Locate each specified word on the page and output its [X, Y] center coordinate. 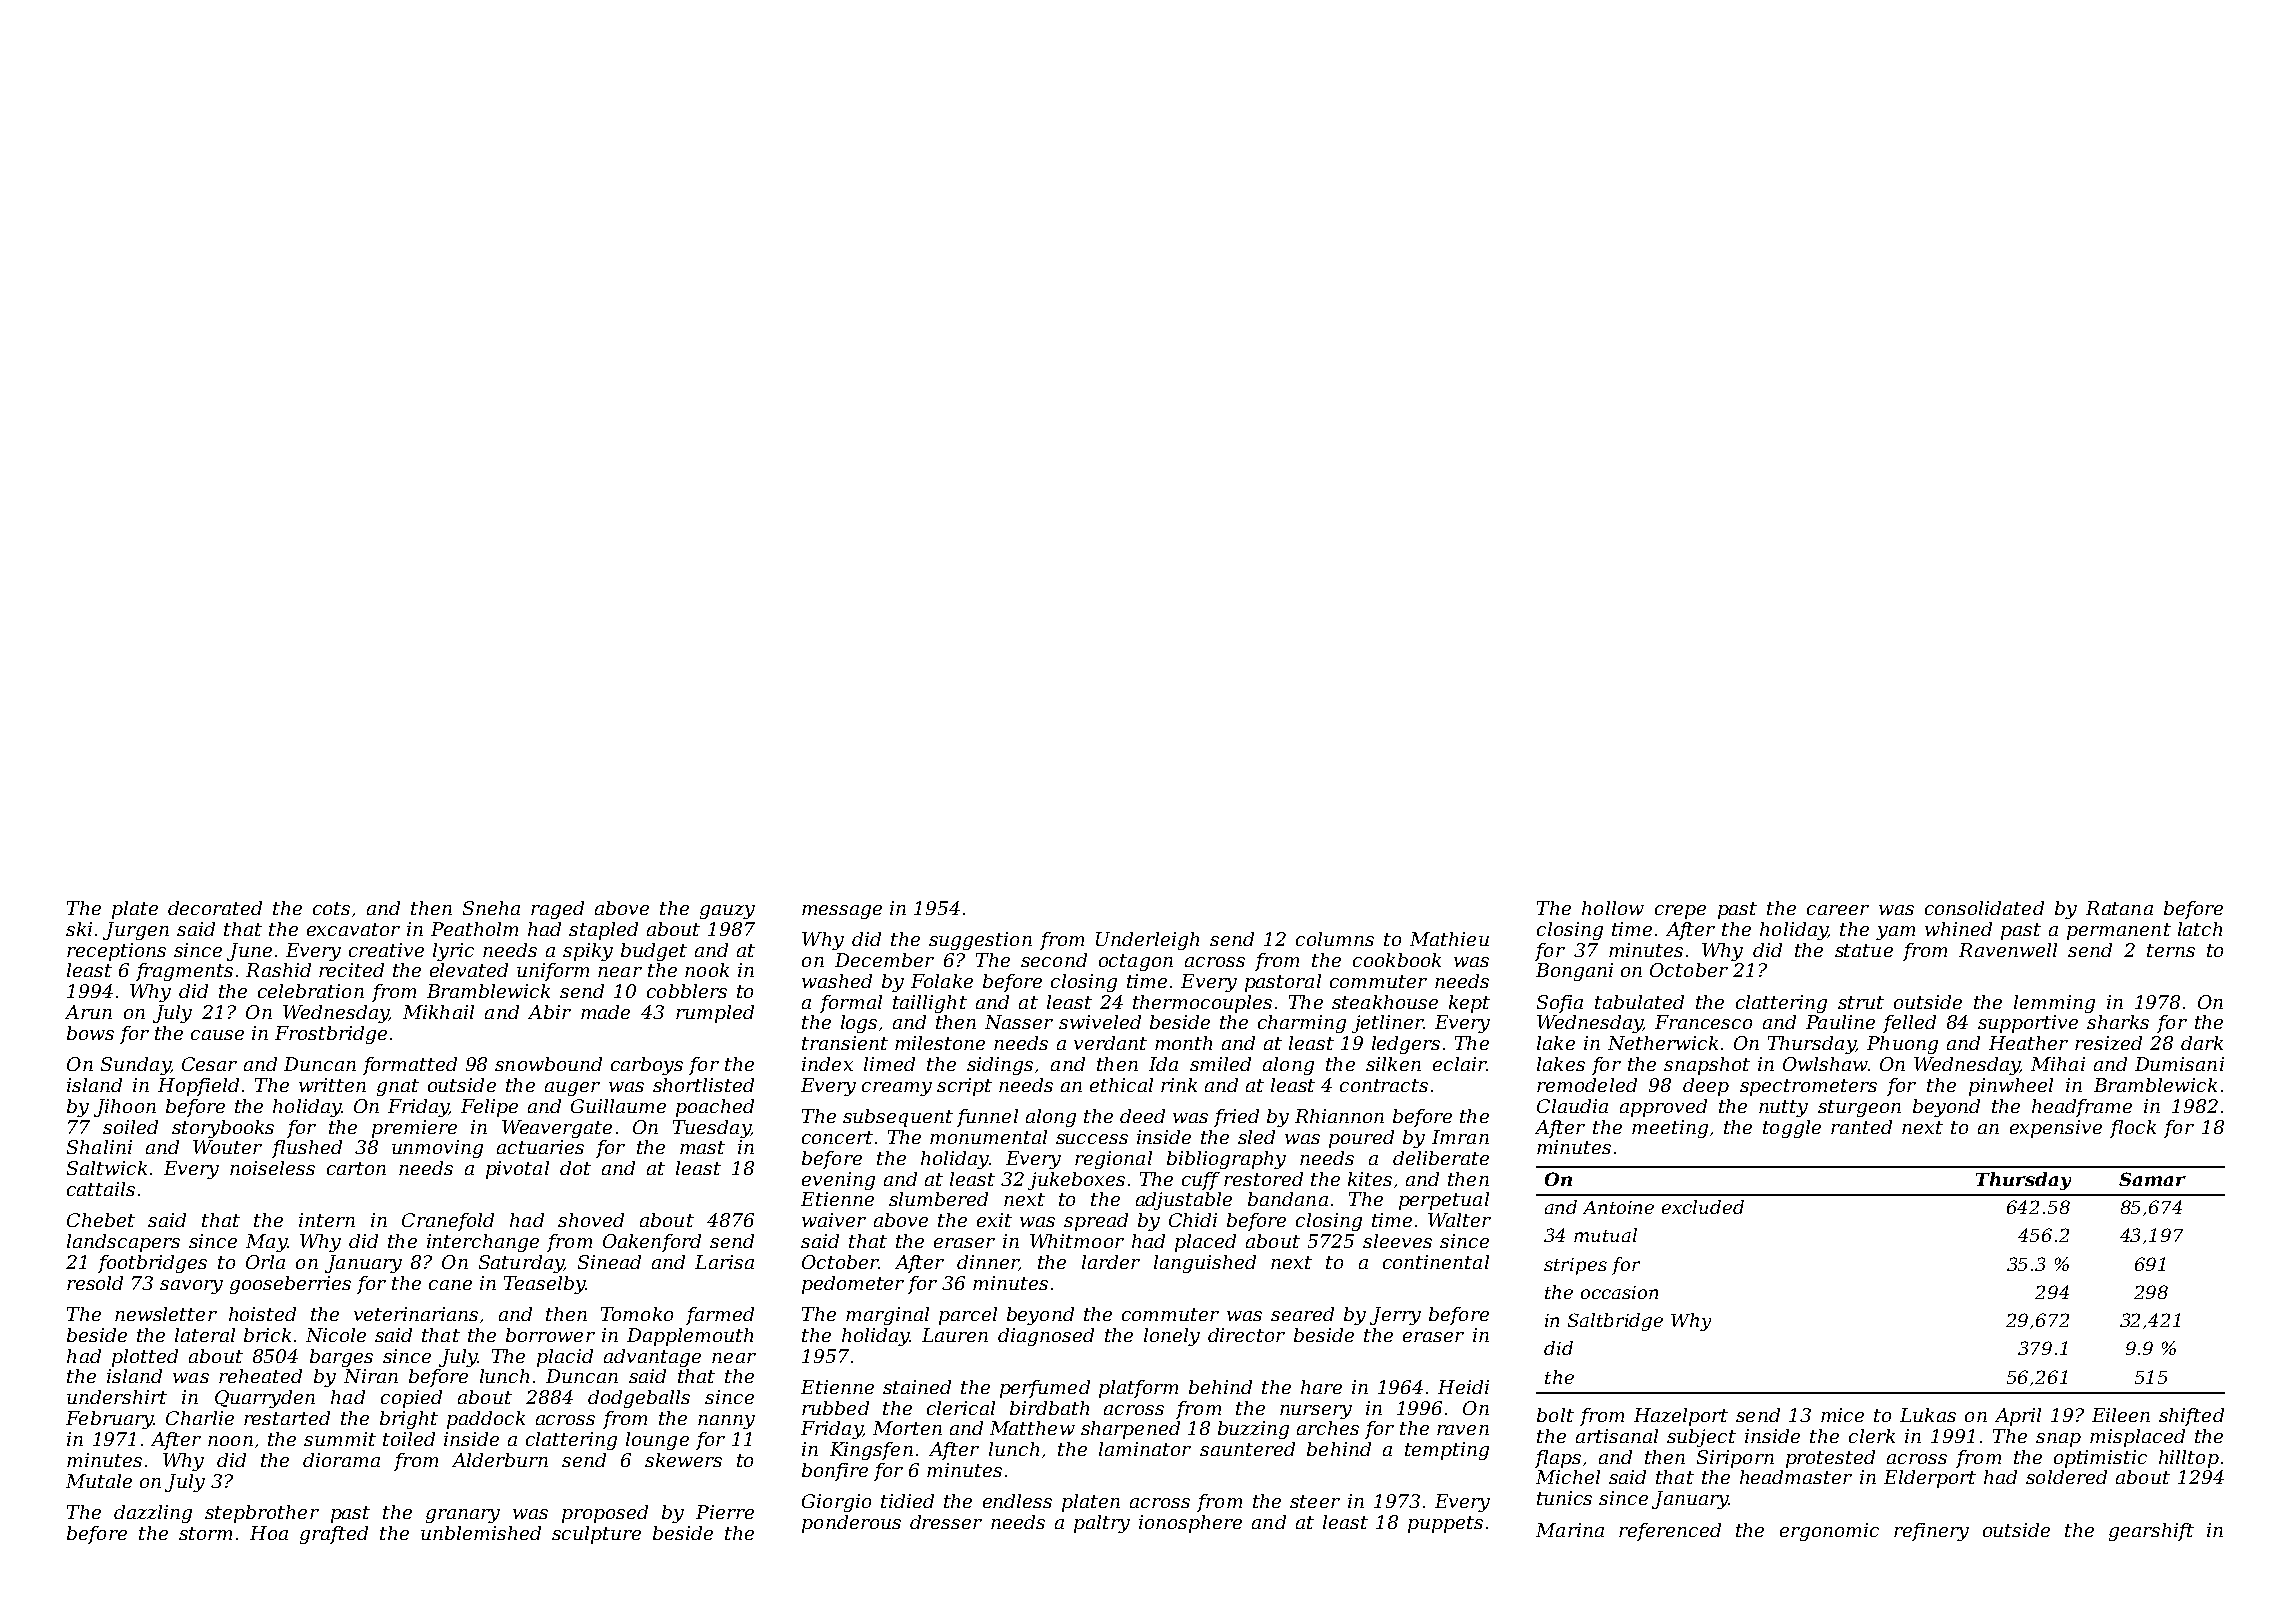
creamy [897, 1089]
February [109, 1420]
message [842, 912]
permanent [2119, 931]
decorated [215, 908]
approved [1663, 1108]
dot [575, 1168]
